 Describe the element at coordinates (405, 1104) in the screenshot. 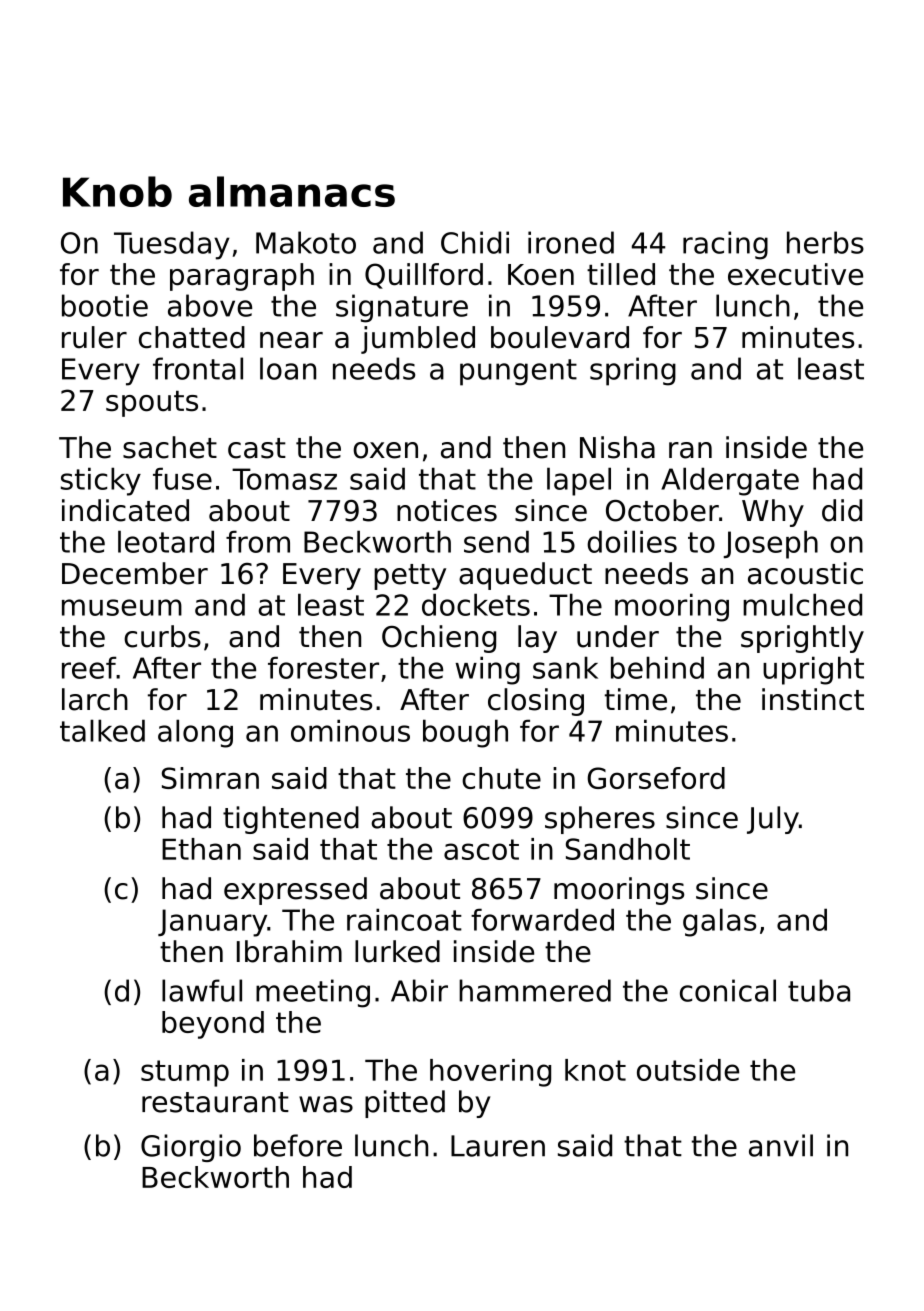

I see `pitted` at that location.
